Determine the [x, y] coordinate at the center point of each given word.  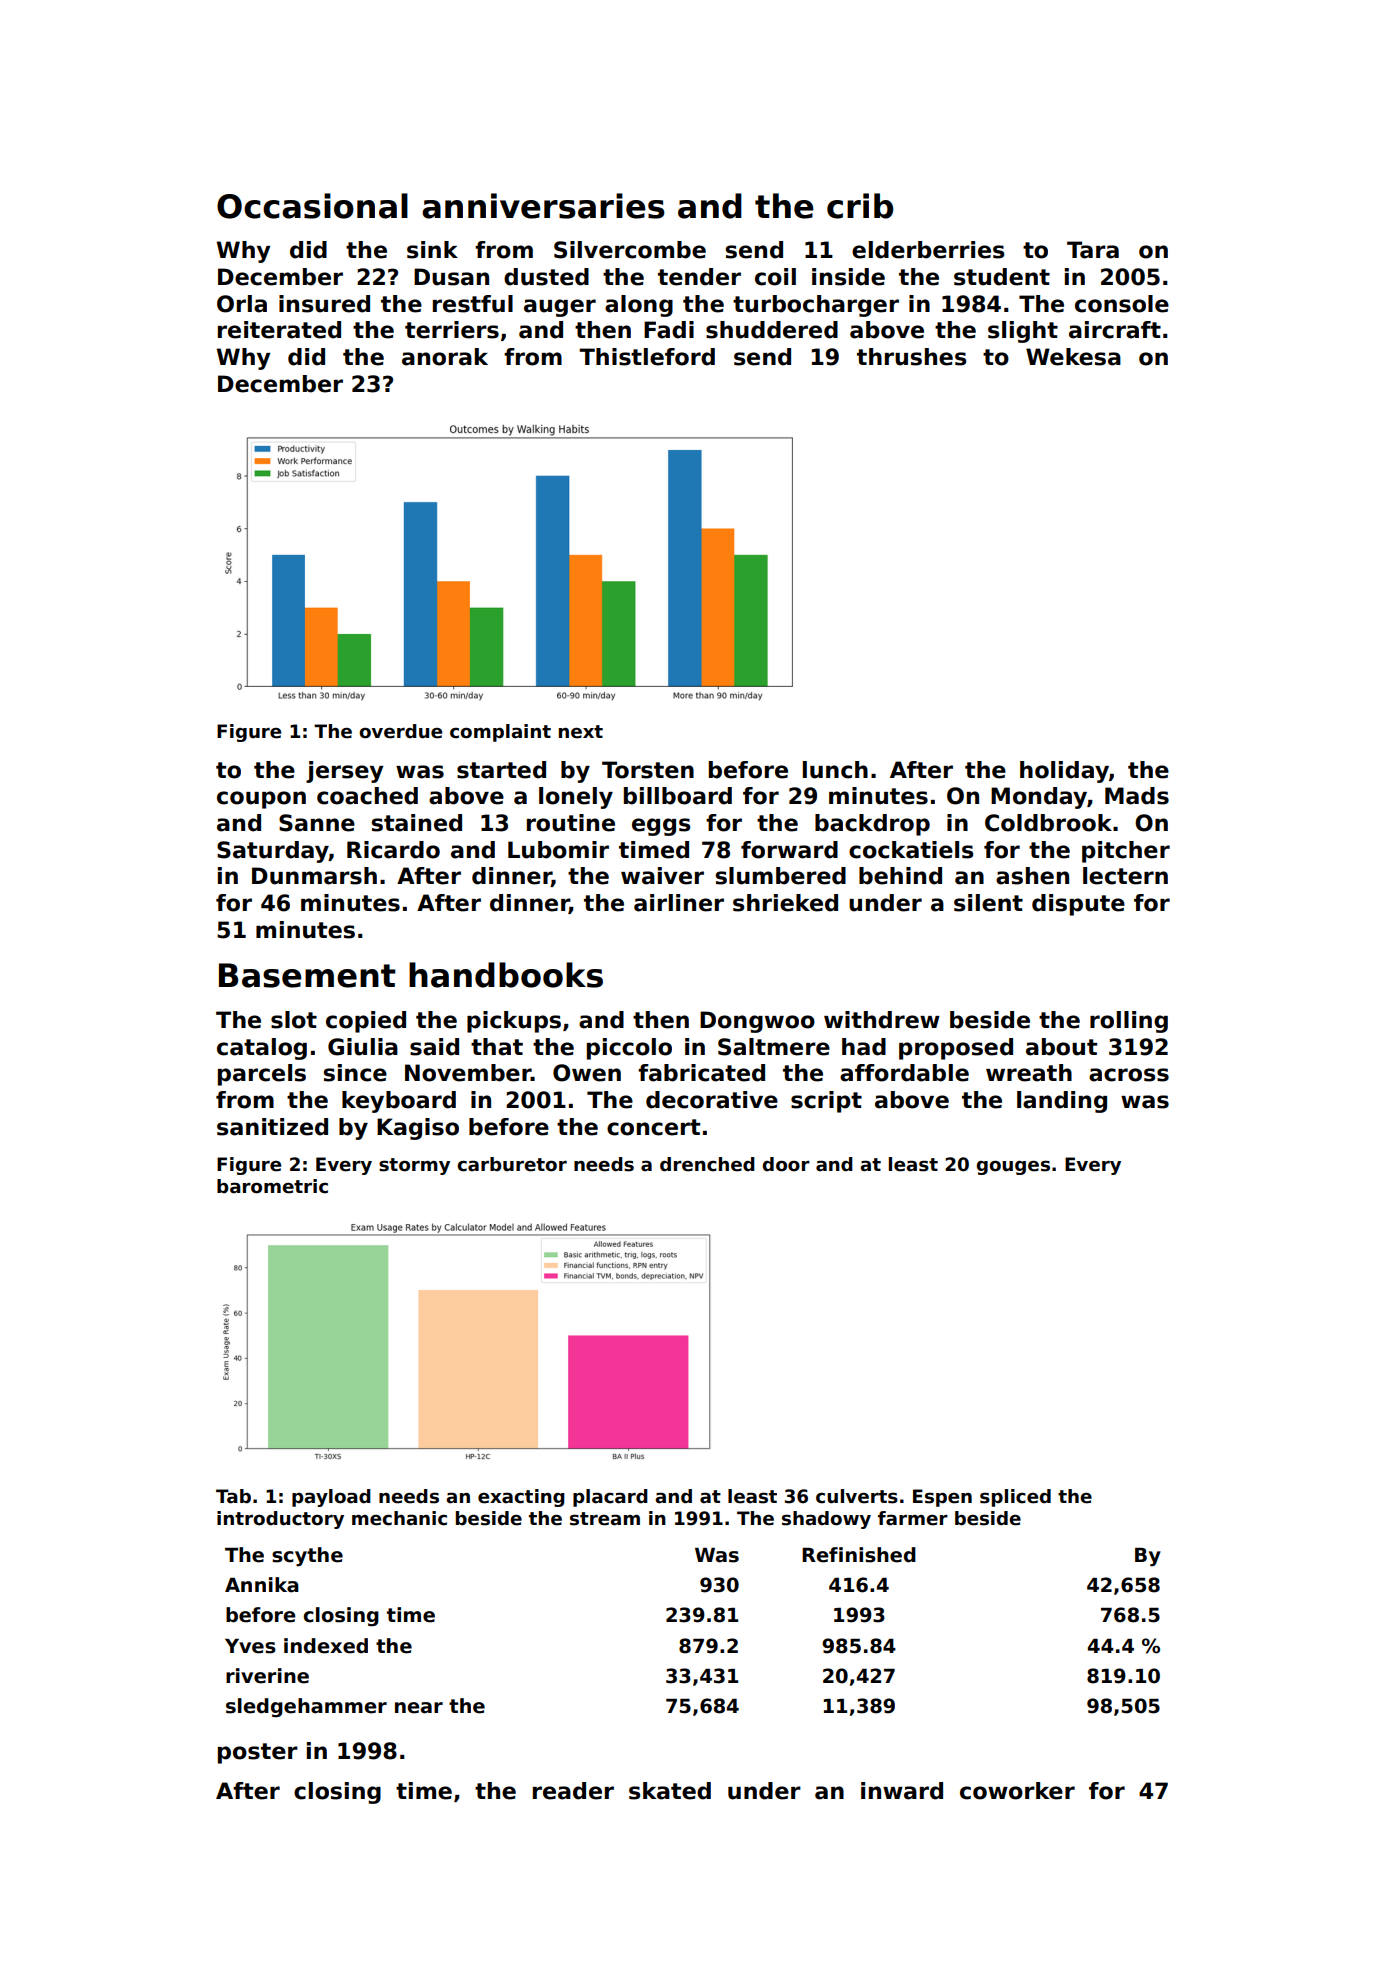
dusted [546, 277]
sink [432, 250]
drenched [707, 1164]
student [1002, 277]
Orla [242, 304]
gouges [1013, 1167]
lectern [1125, 876]
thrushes [911, 357]
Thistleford [647, 357]
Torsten [648, 770]
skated [670, 1791]
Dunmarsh [314, 876]
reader [573, 1791]
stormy [414, 1166]
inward [902, 1791]
